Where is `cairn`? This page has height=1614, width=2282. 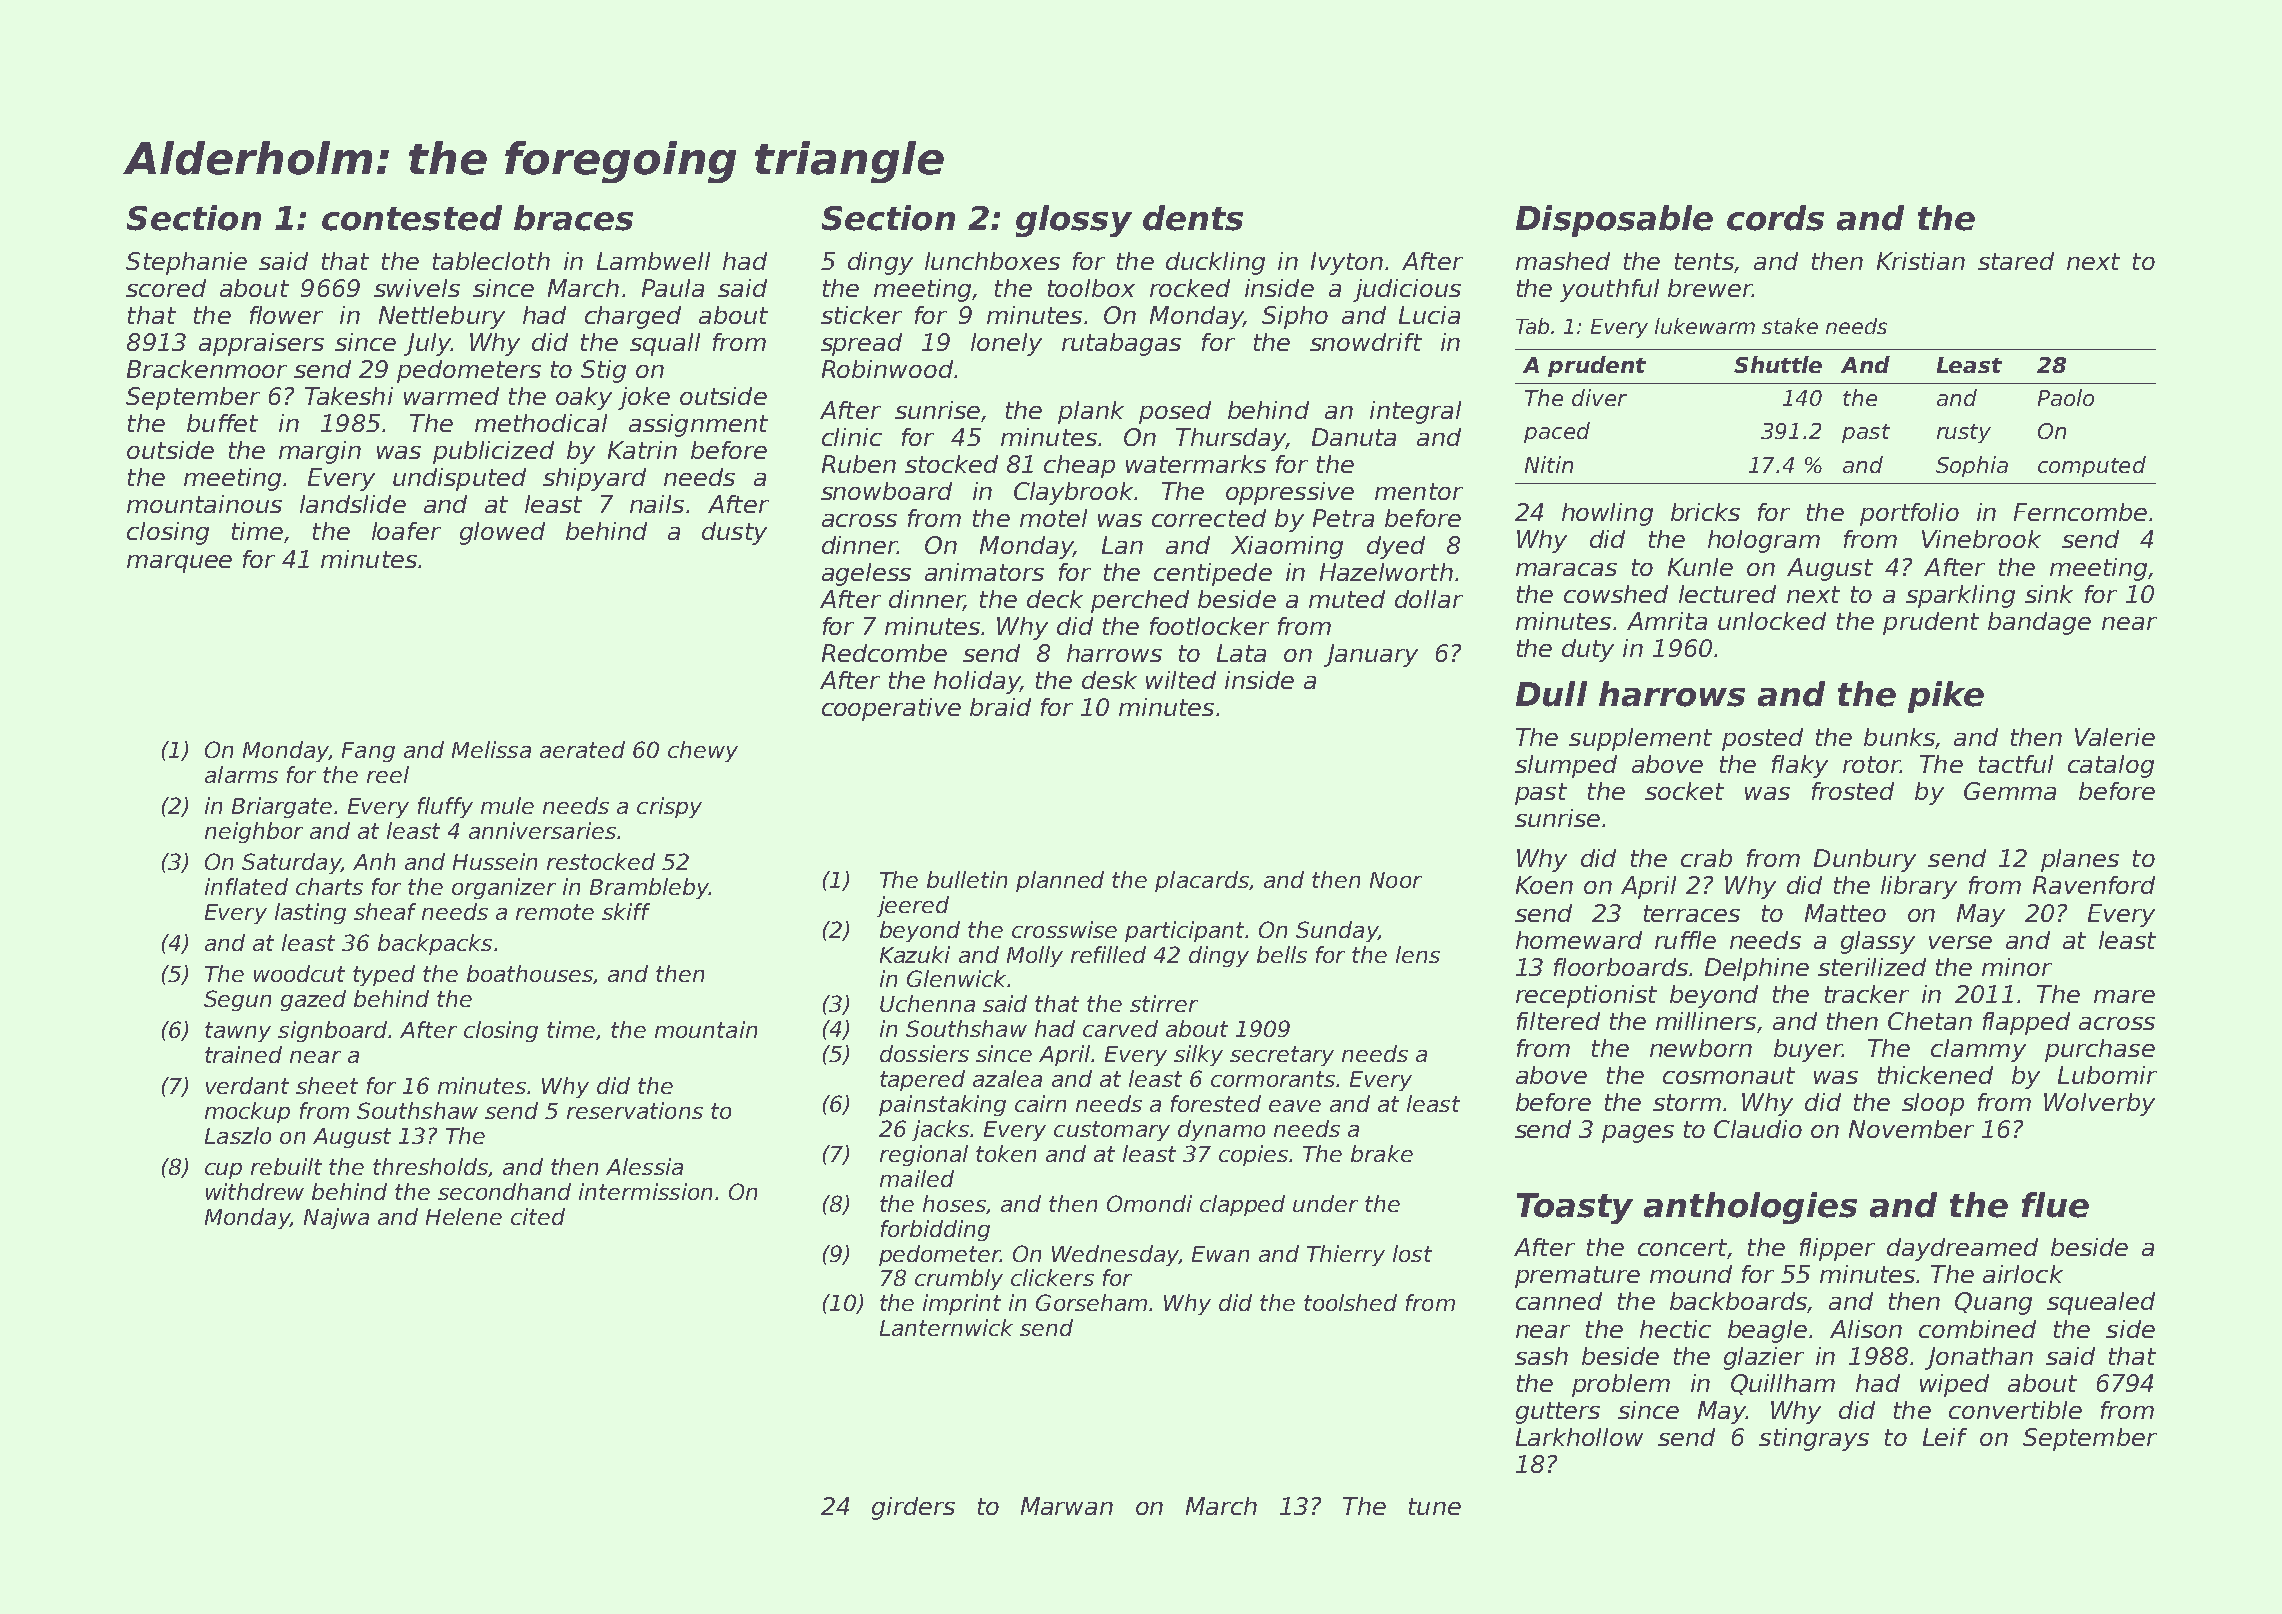
cairn is located at coordinates (1040, 1103).
